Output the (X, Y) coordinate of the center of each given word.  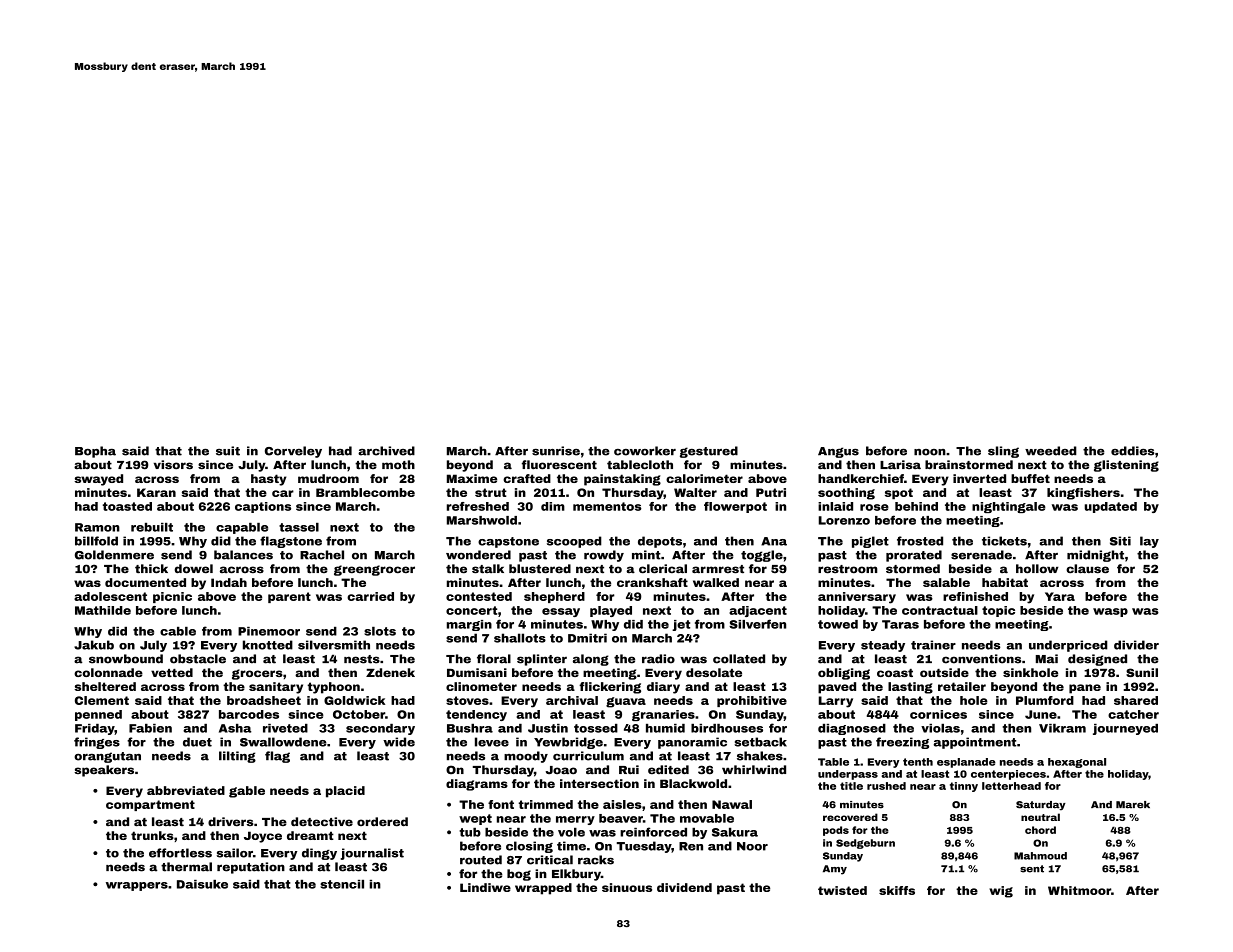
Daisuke (202, 884)
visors (173, 465)
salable (946, 582)
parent (289, 597)
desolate (714, 672)
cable (178, 631)
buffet (1030, 478)
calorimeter (704, 478)
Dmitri (587, 638)
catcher (1133, 714)
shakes (760, 756)
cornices (938, 714)
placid (345, 792)
